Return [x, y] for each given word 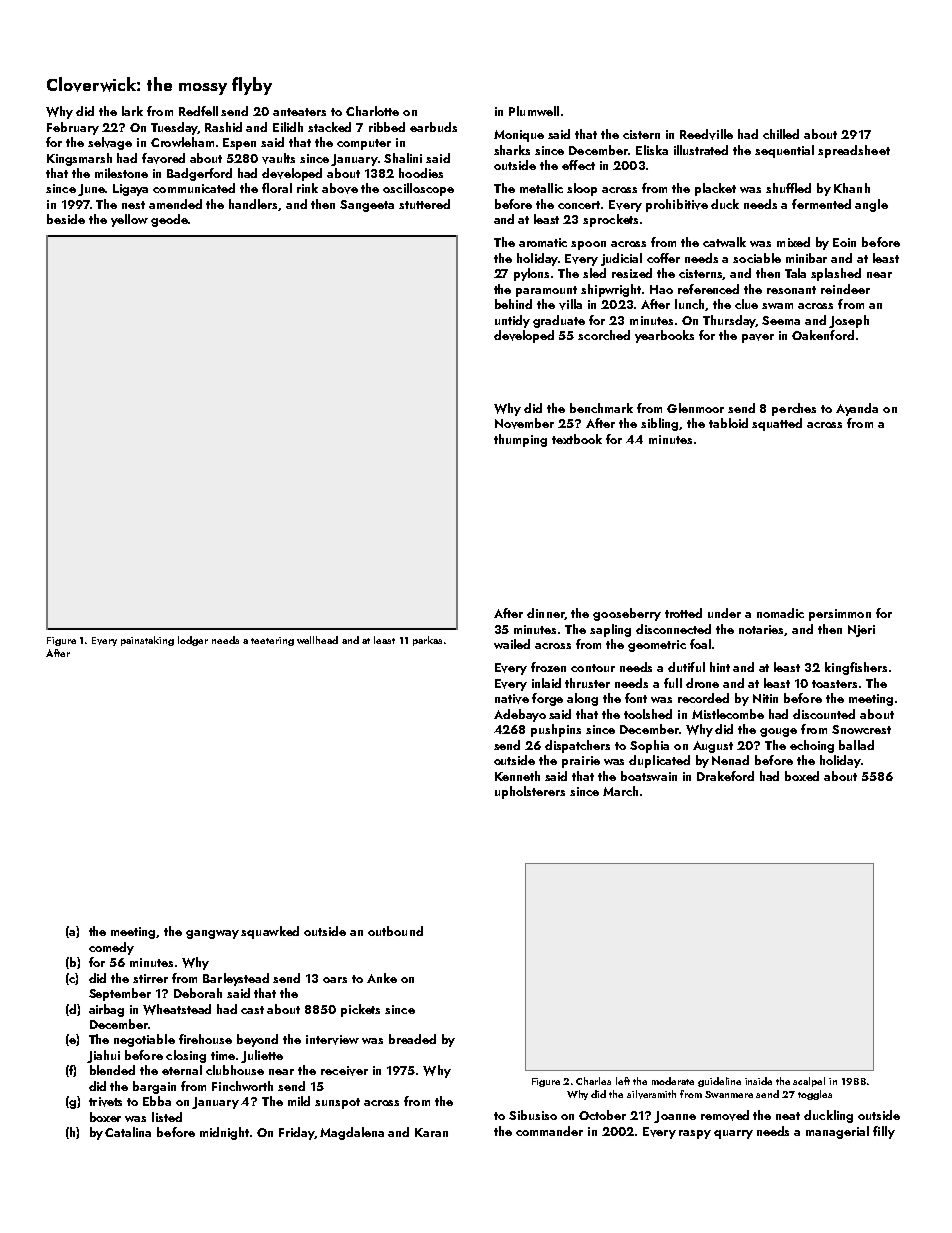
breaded [412, 1039]
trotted [683, 613]
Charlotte [372, 111]
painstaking [147, 641]
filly [884, 1132]
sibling [659, 424]
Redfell [198, 111]
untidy [512, 321]
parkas [427, 641]
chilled [781, 134]
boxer [105, 1117]
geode [169, 220]
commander [549, 1131]
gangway [212, 934]
